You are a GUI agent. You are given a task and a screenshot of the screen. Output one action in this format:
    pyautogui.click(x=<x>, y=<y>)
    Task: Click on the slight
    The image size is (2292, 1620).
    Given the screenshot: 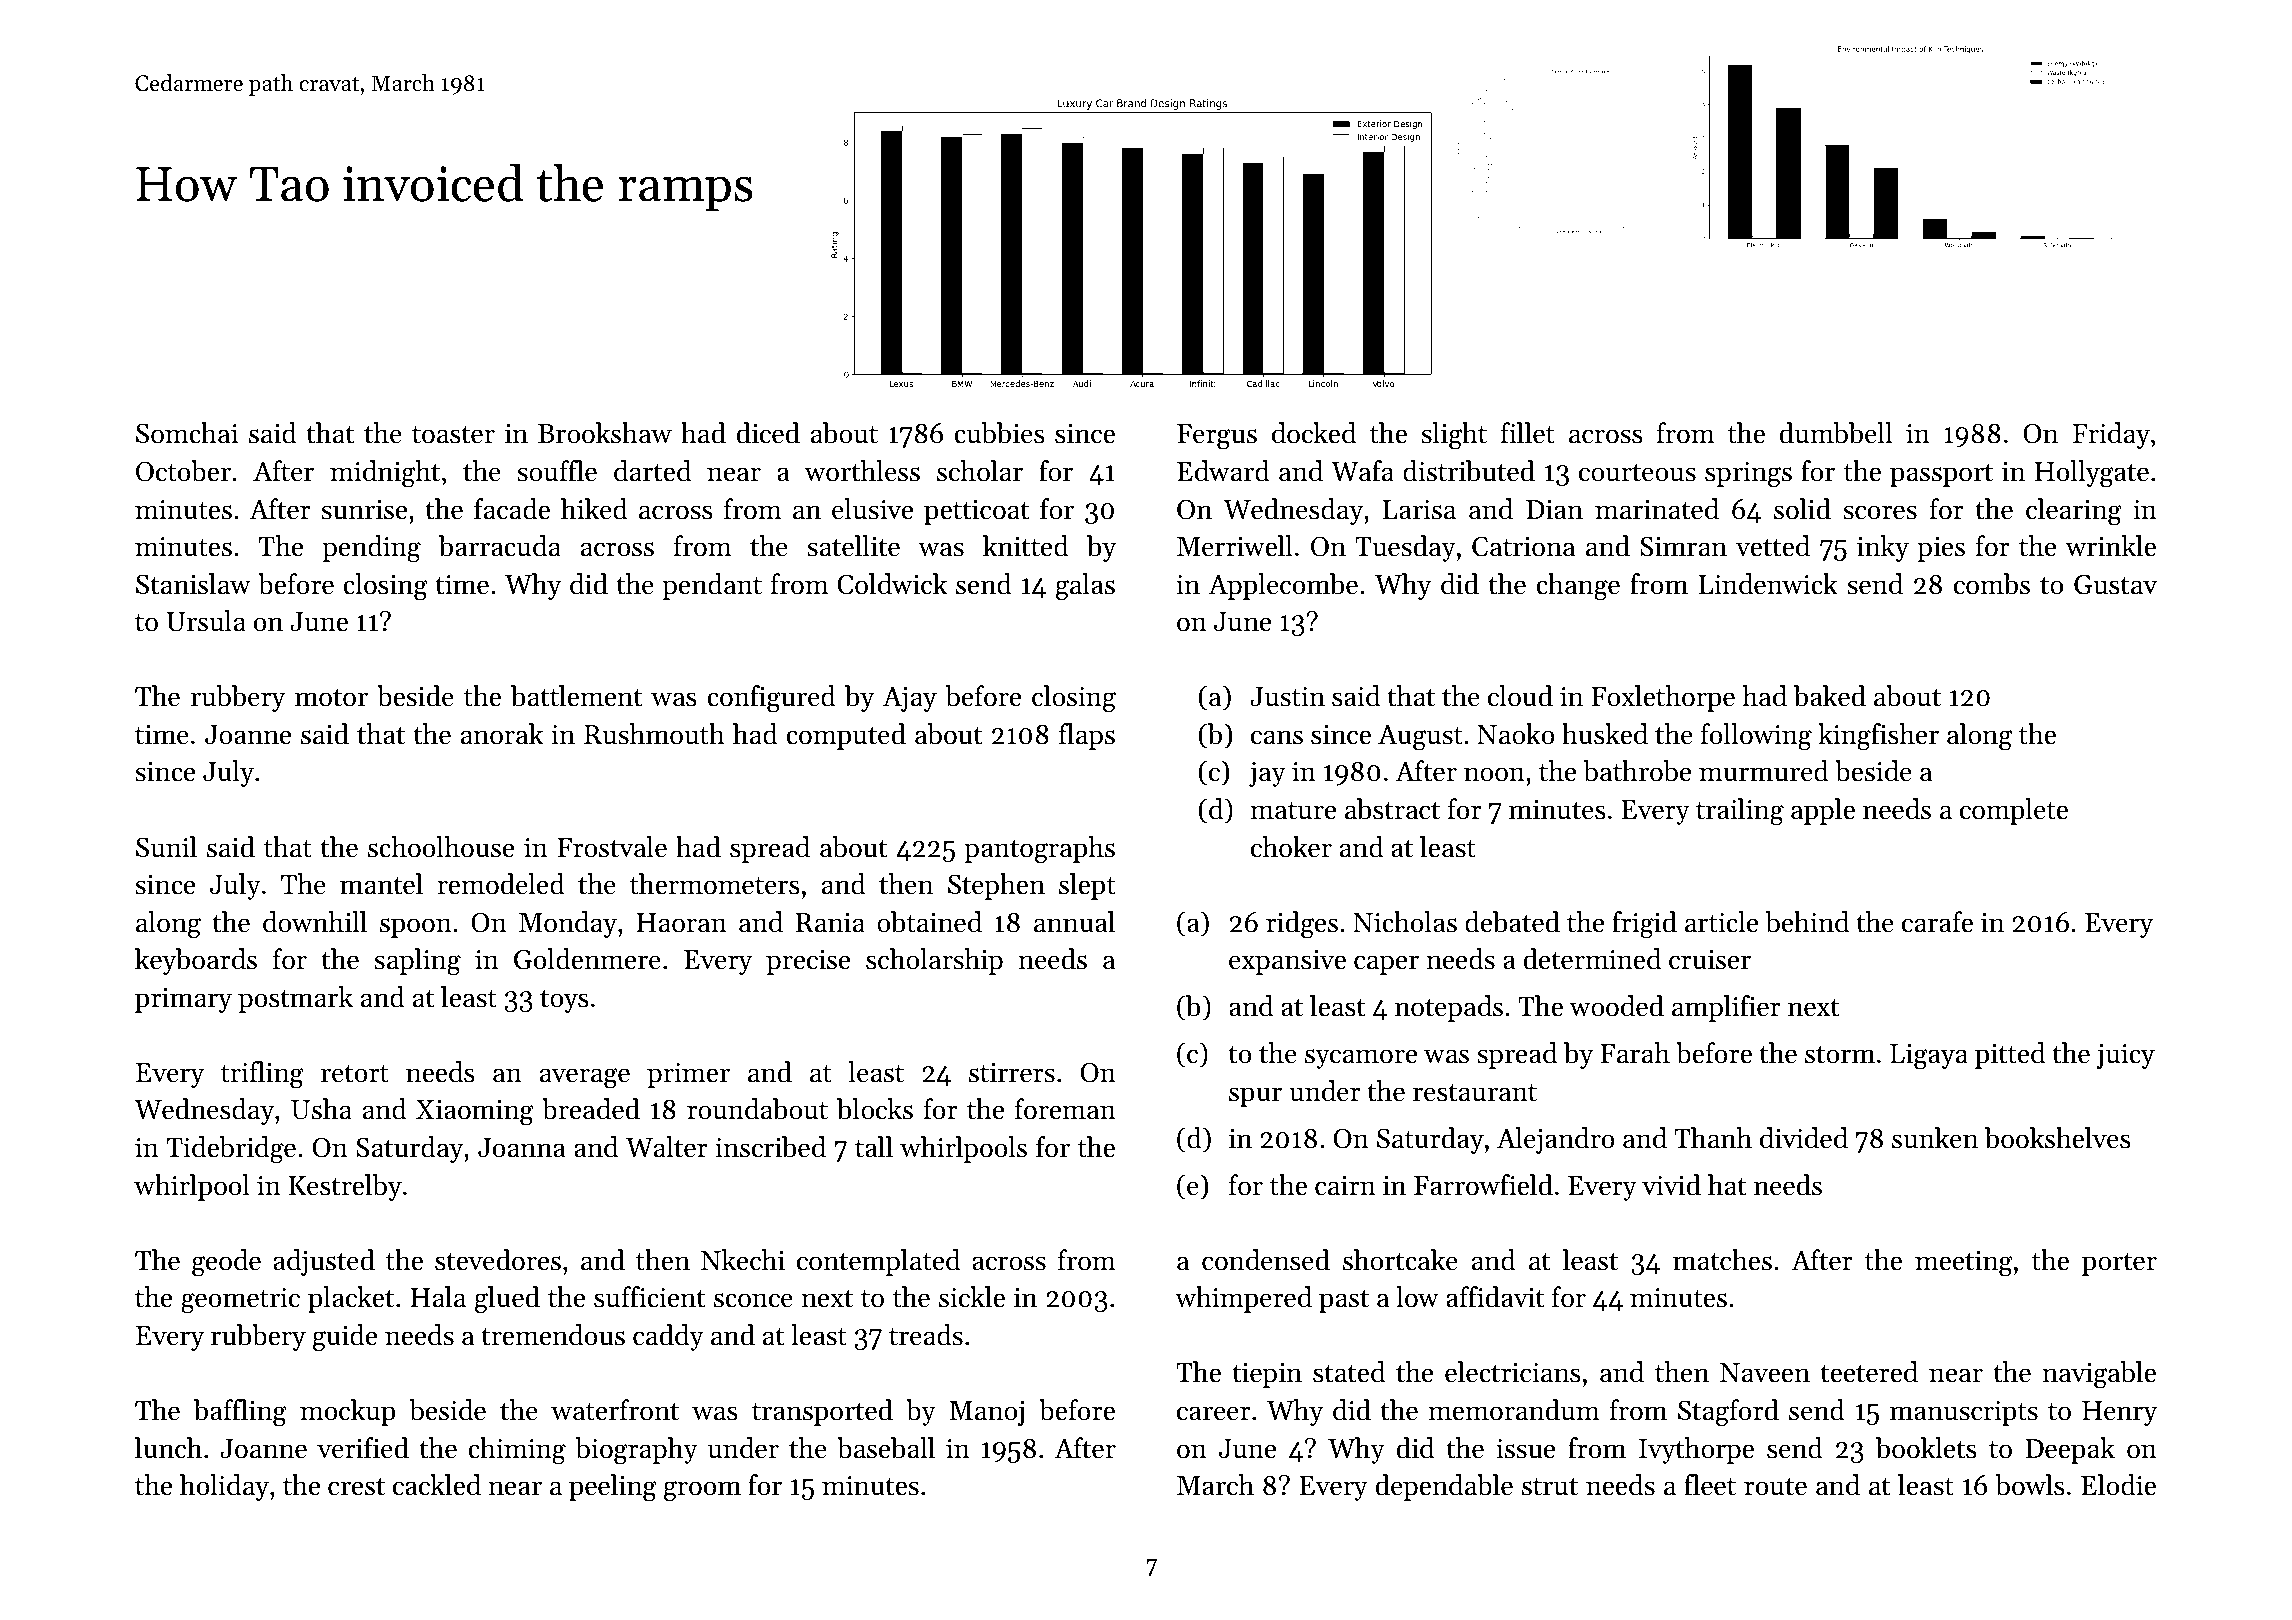 What is the action you would take?
    pyautogui.click(x=1454, y=436)
